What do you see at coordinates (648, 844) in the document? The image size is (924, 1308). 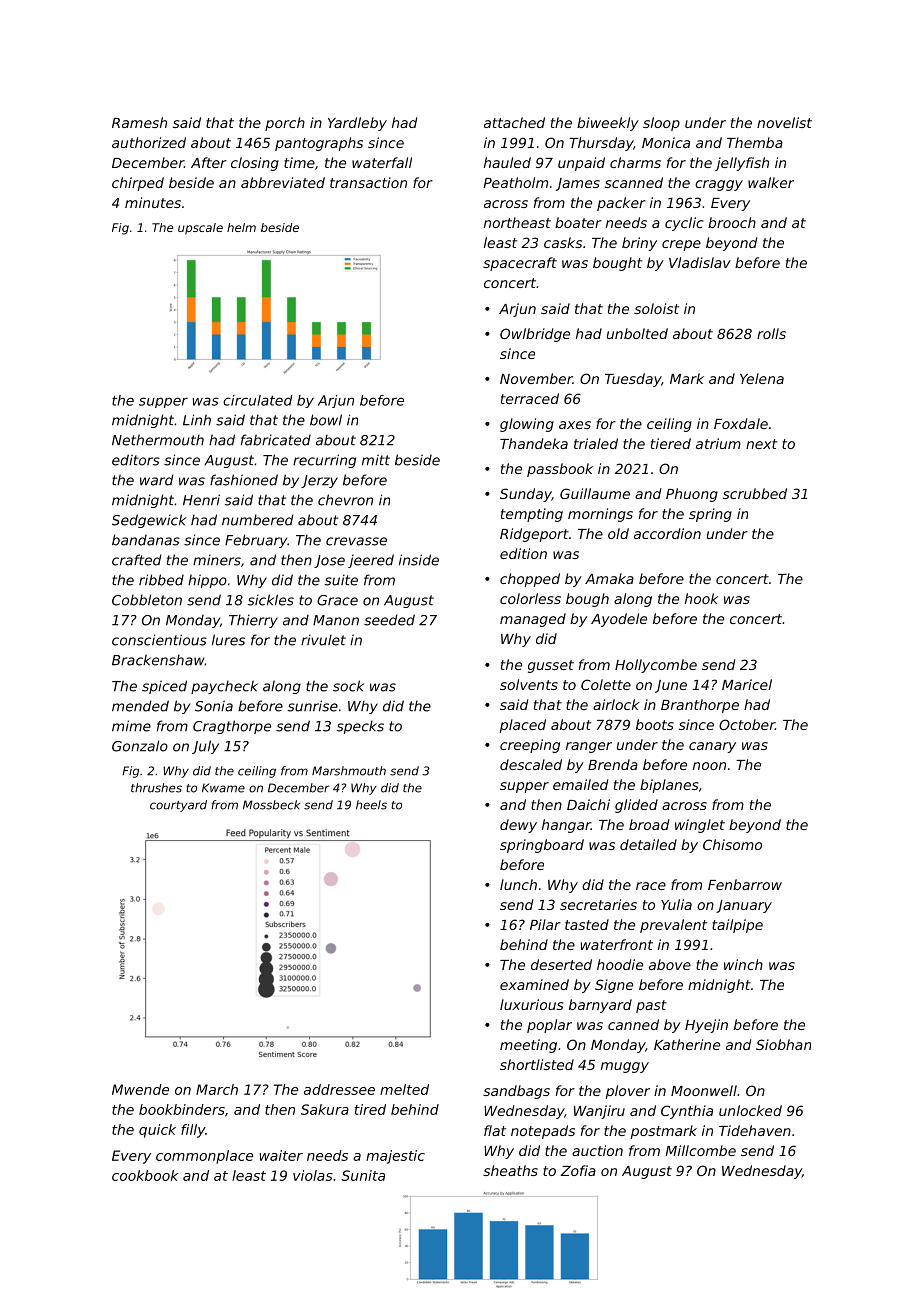 I see `detailed` at bounding box center [648, 844].
